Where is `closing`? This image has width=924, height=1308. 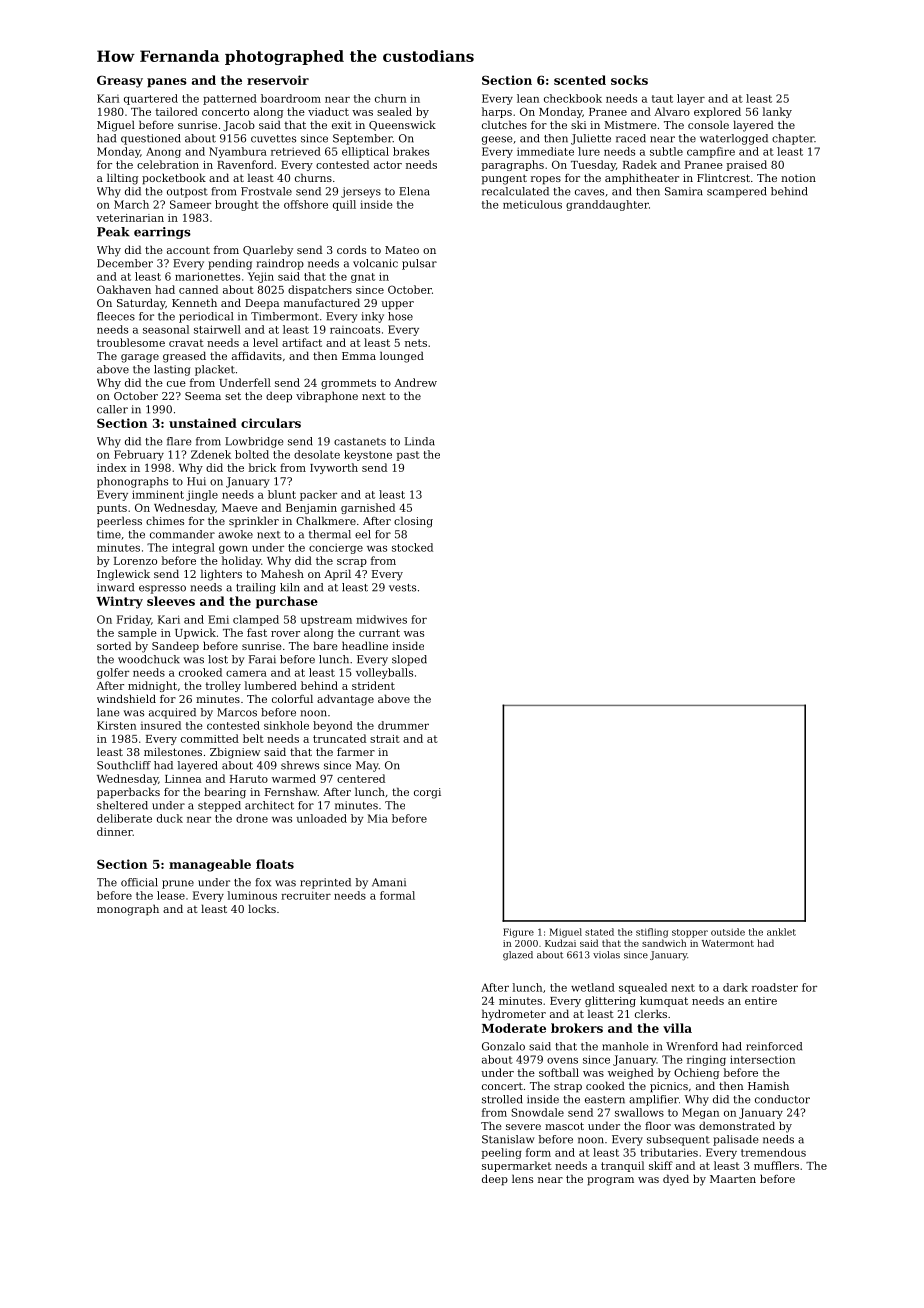 closing is located at coordinates (413, 522).
